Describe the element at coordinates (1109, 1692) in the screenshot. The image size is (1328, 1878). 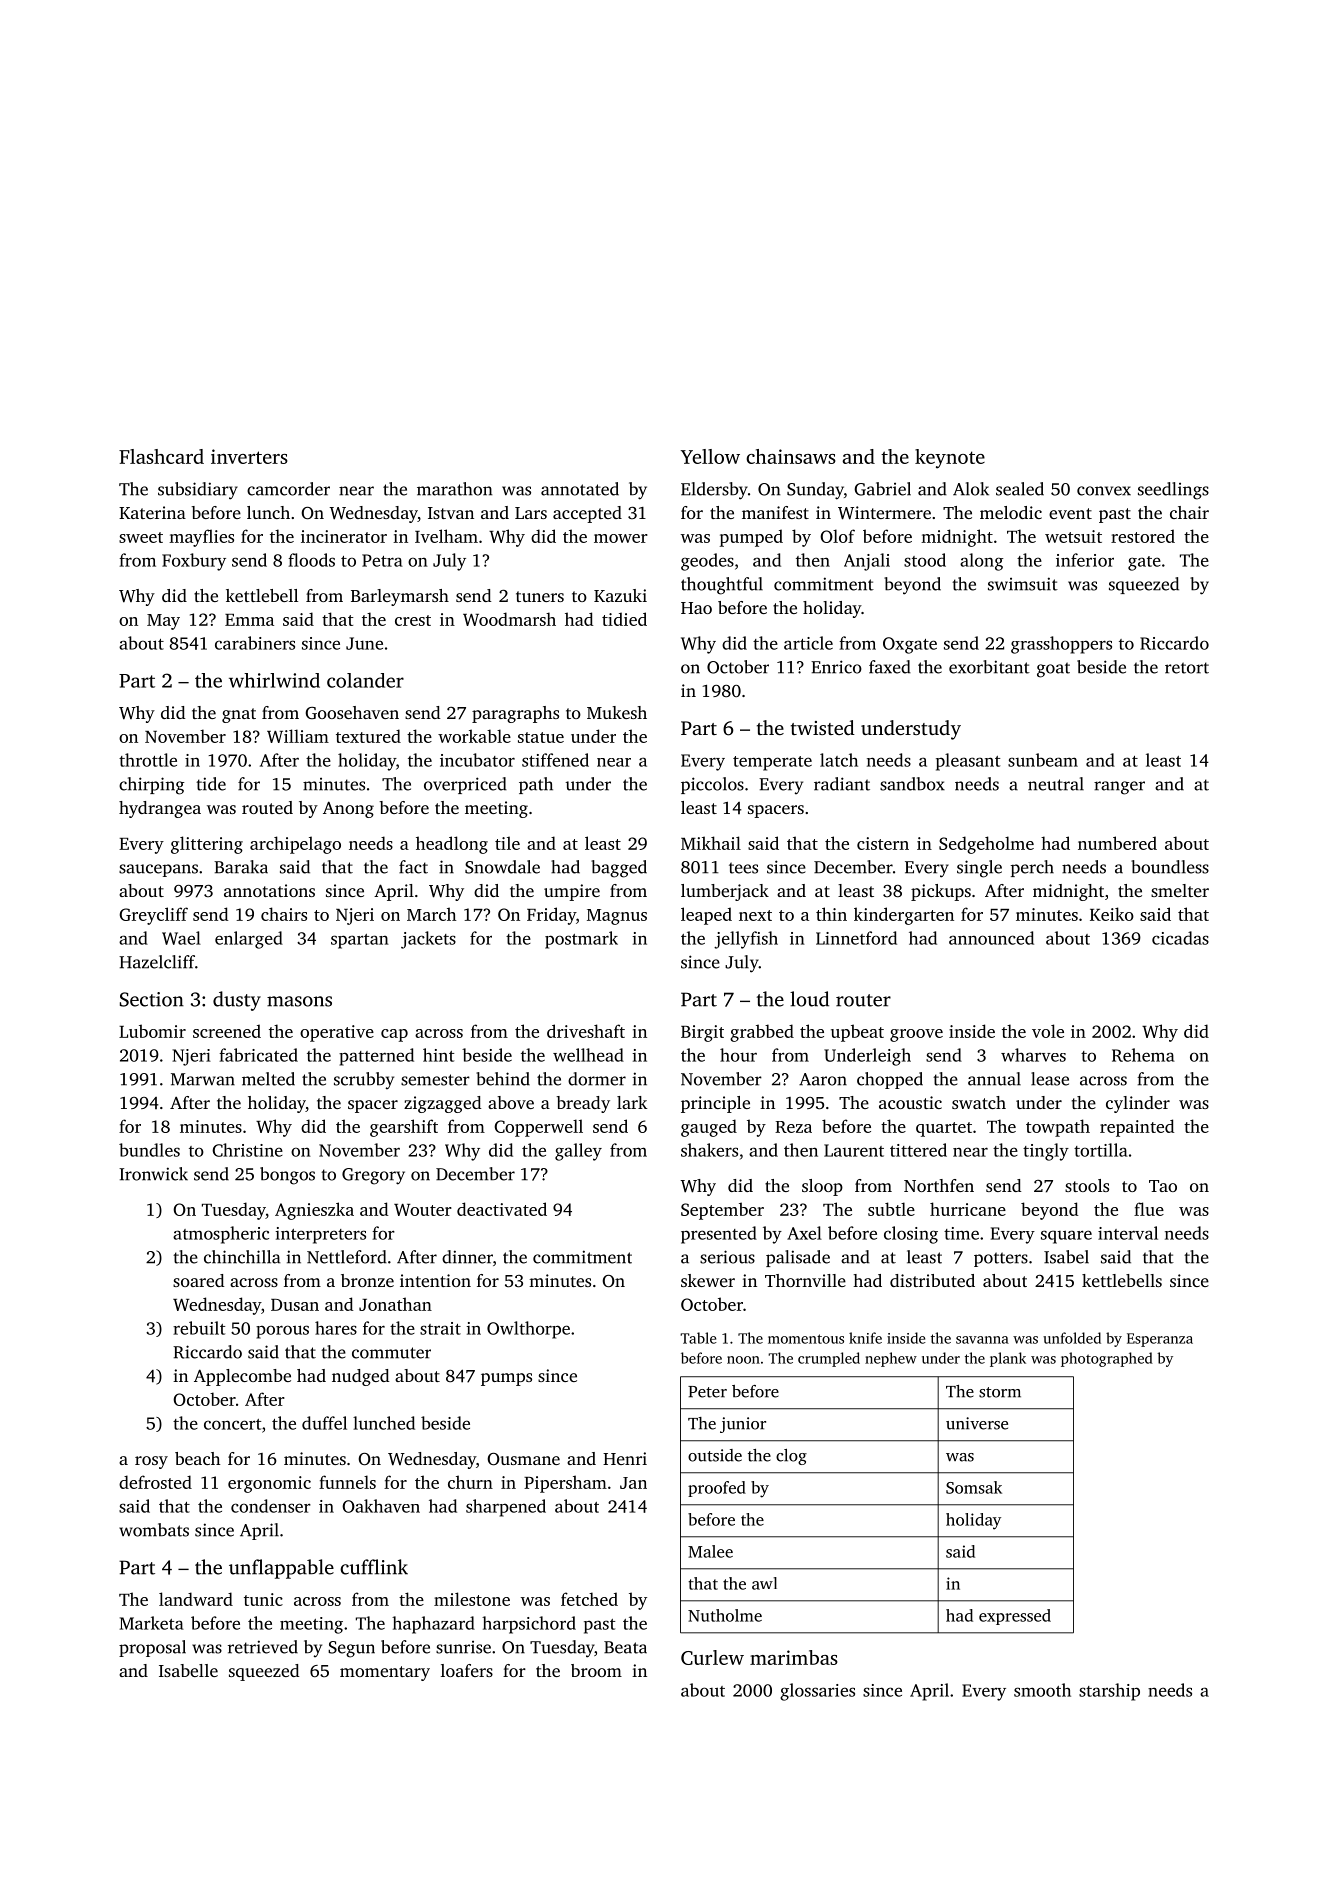
I see `starship` at that location.
